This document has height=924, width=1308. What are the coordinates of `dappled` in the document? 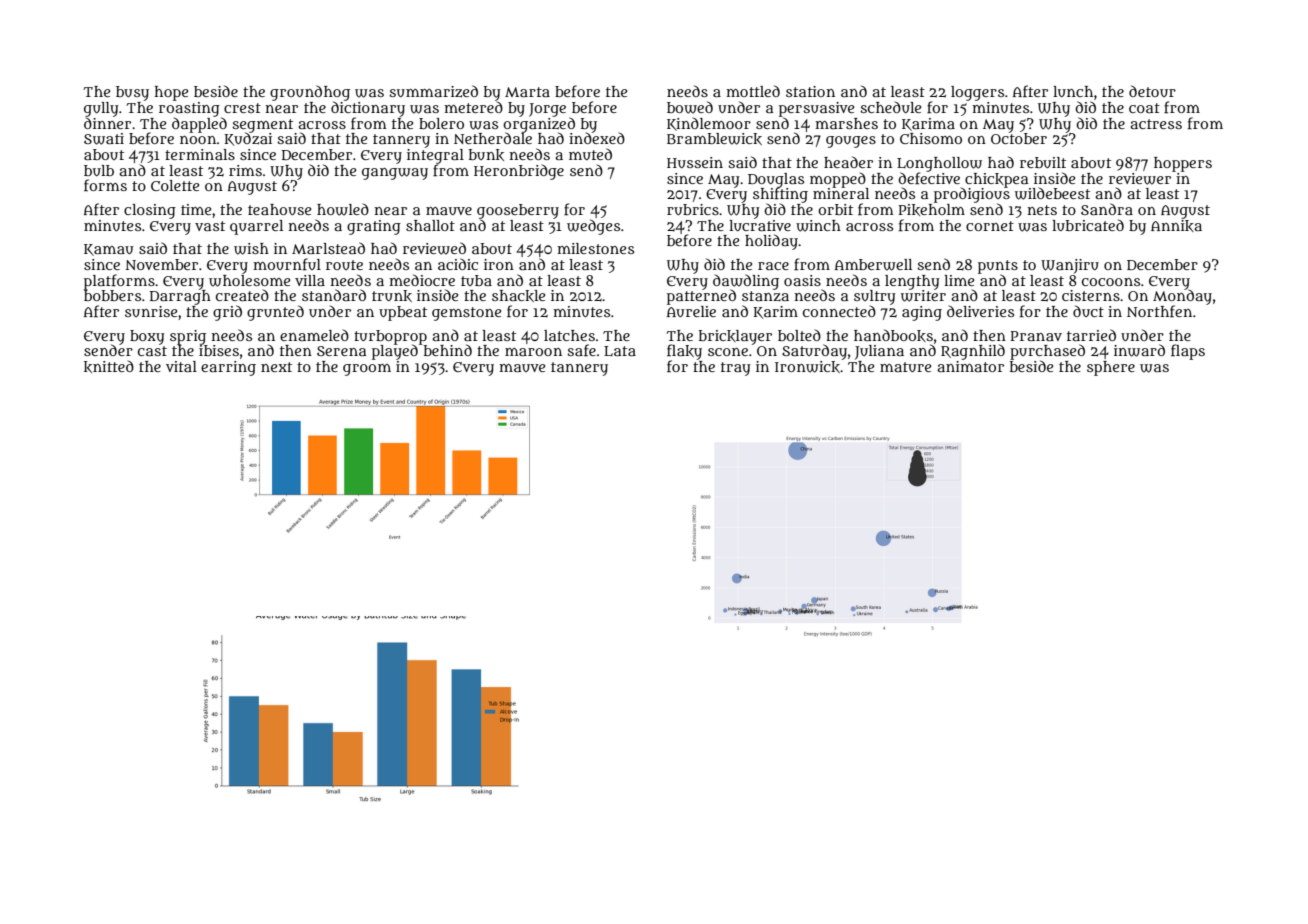 It's located at (199, 125).
